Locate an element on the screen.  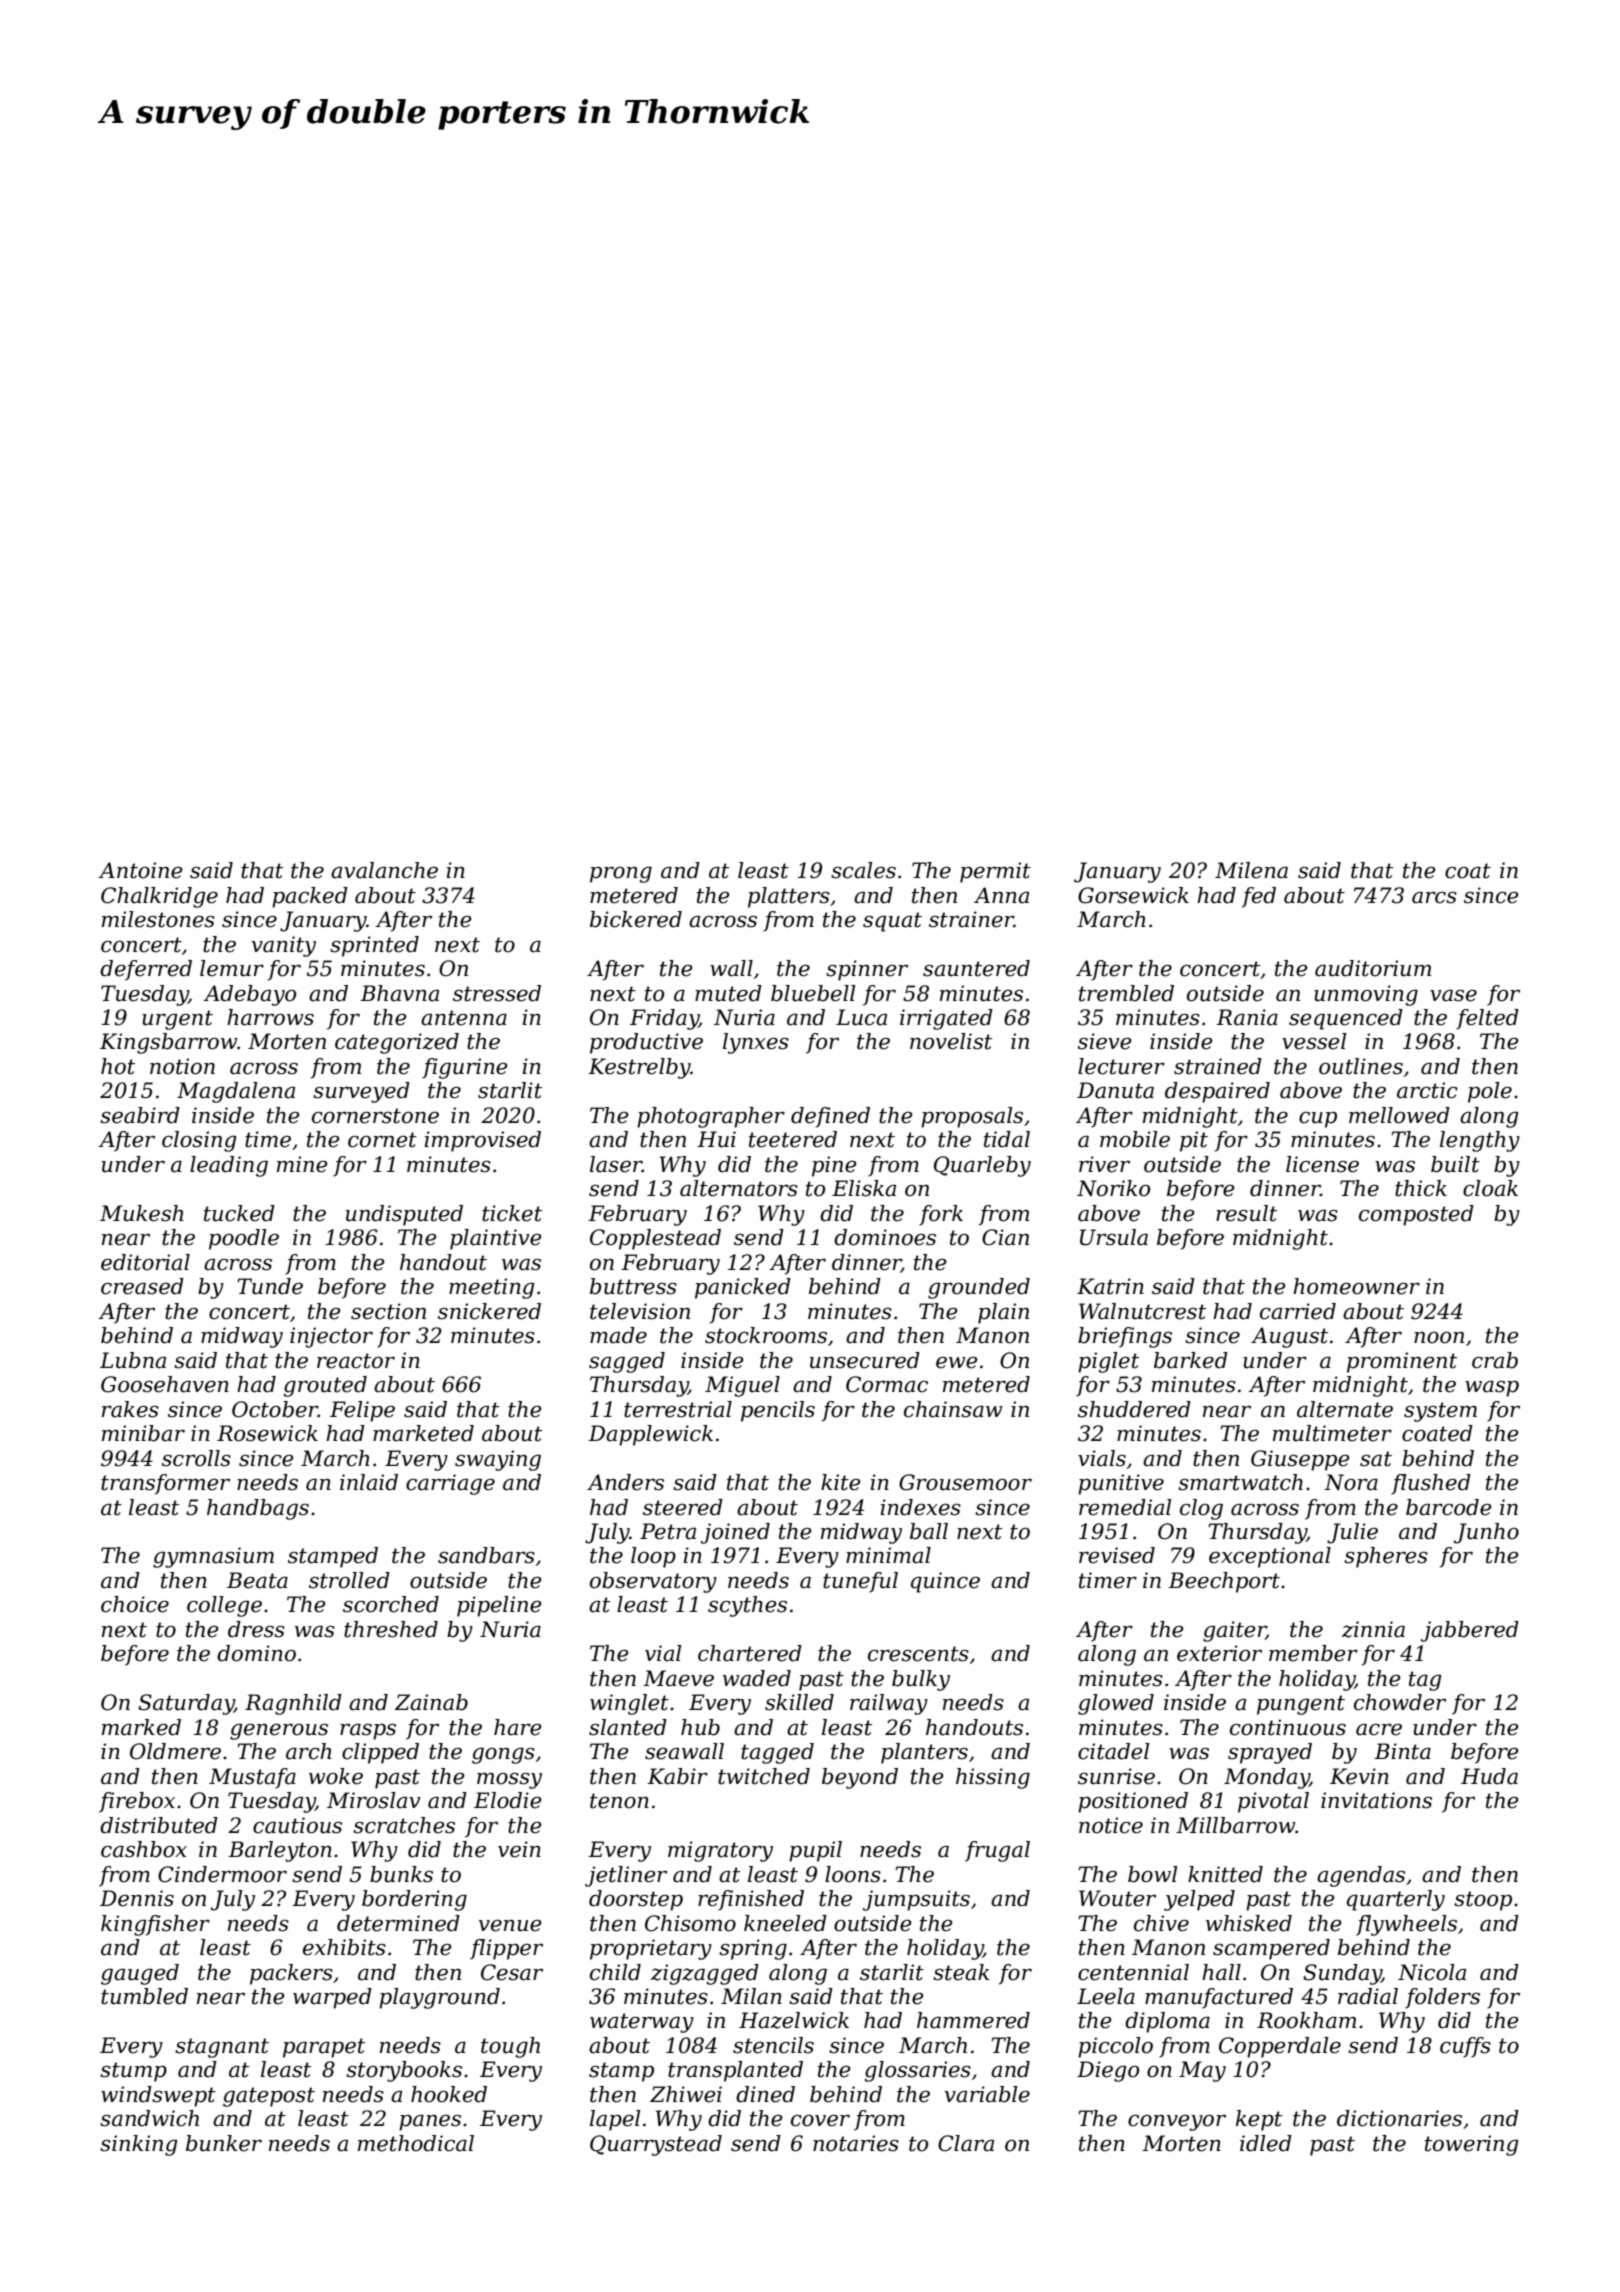
felted is located at coordinates (1487, 1019).
